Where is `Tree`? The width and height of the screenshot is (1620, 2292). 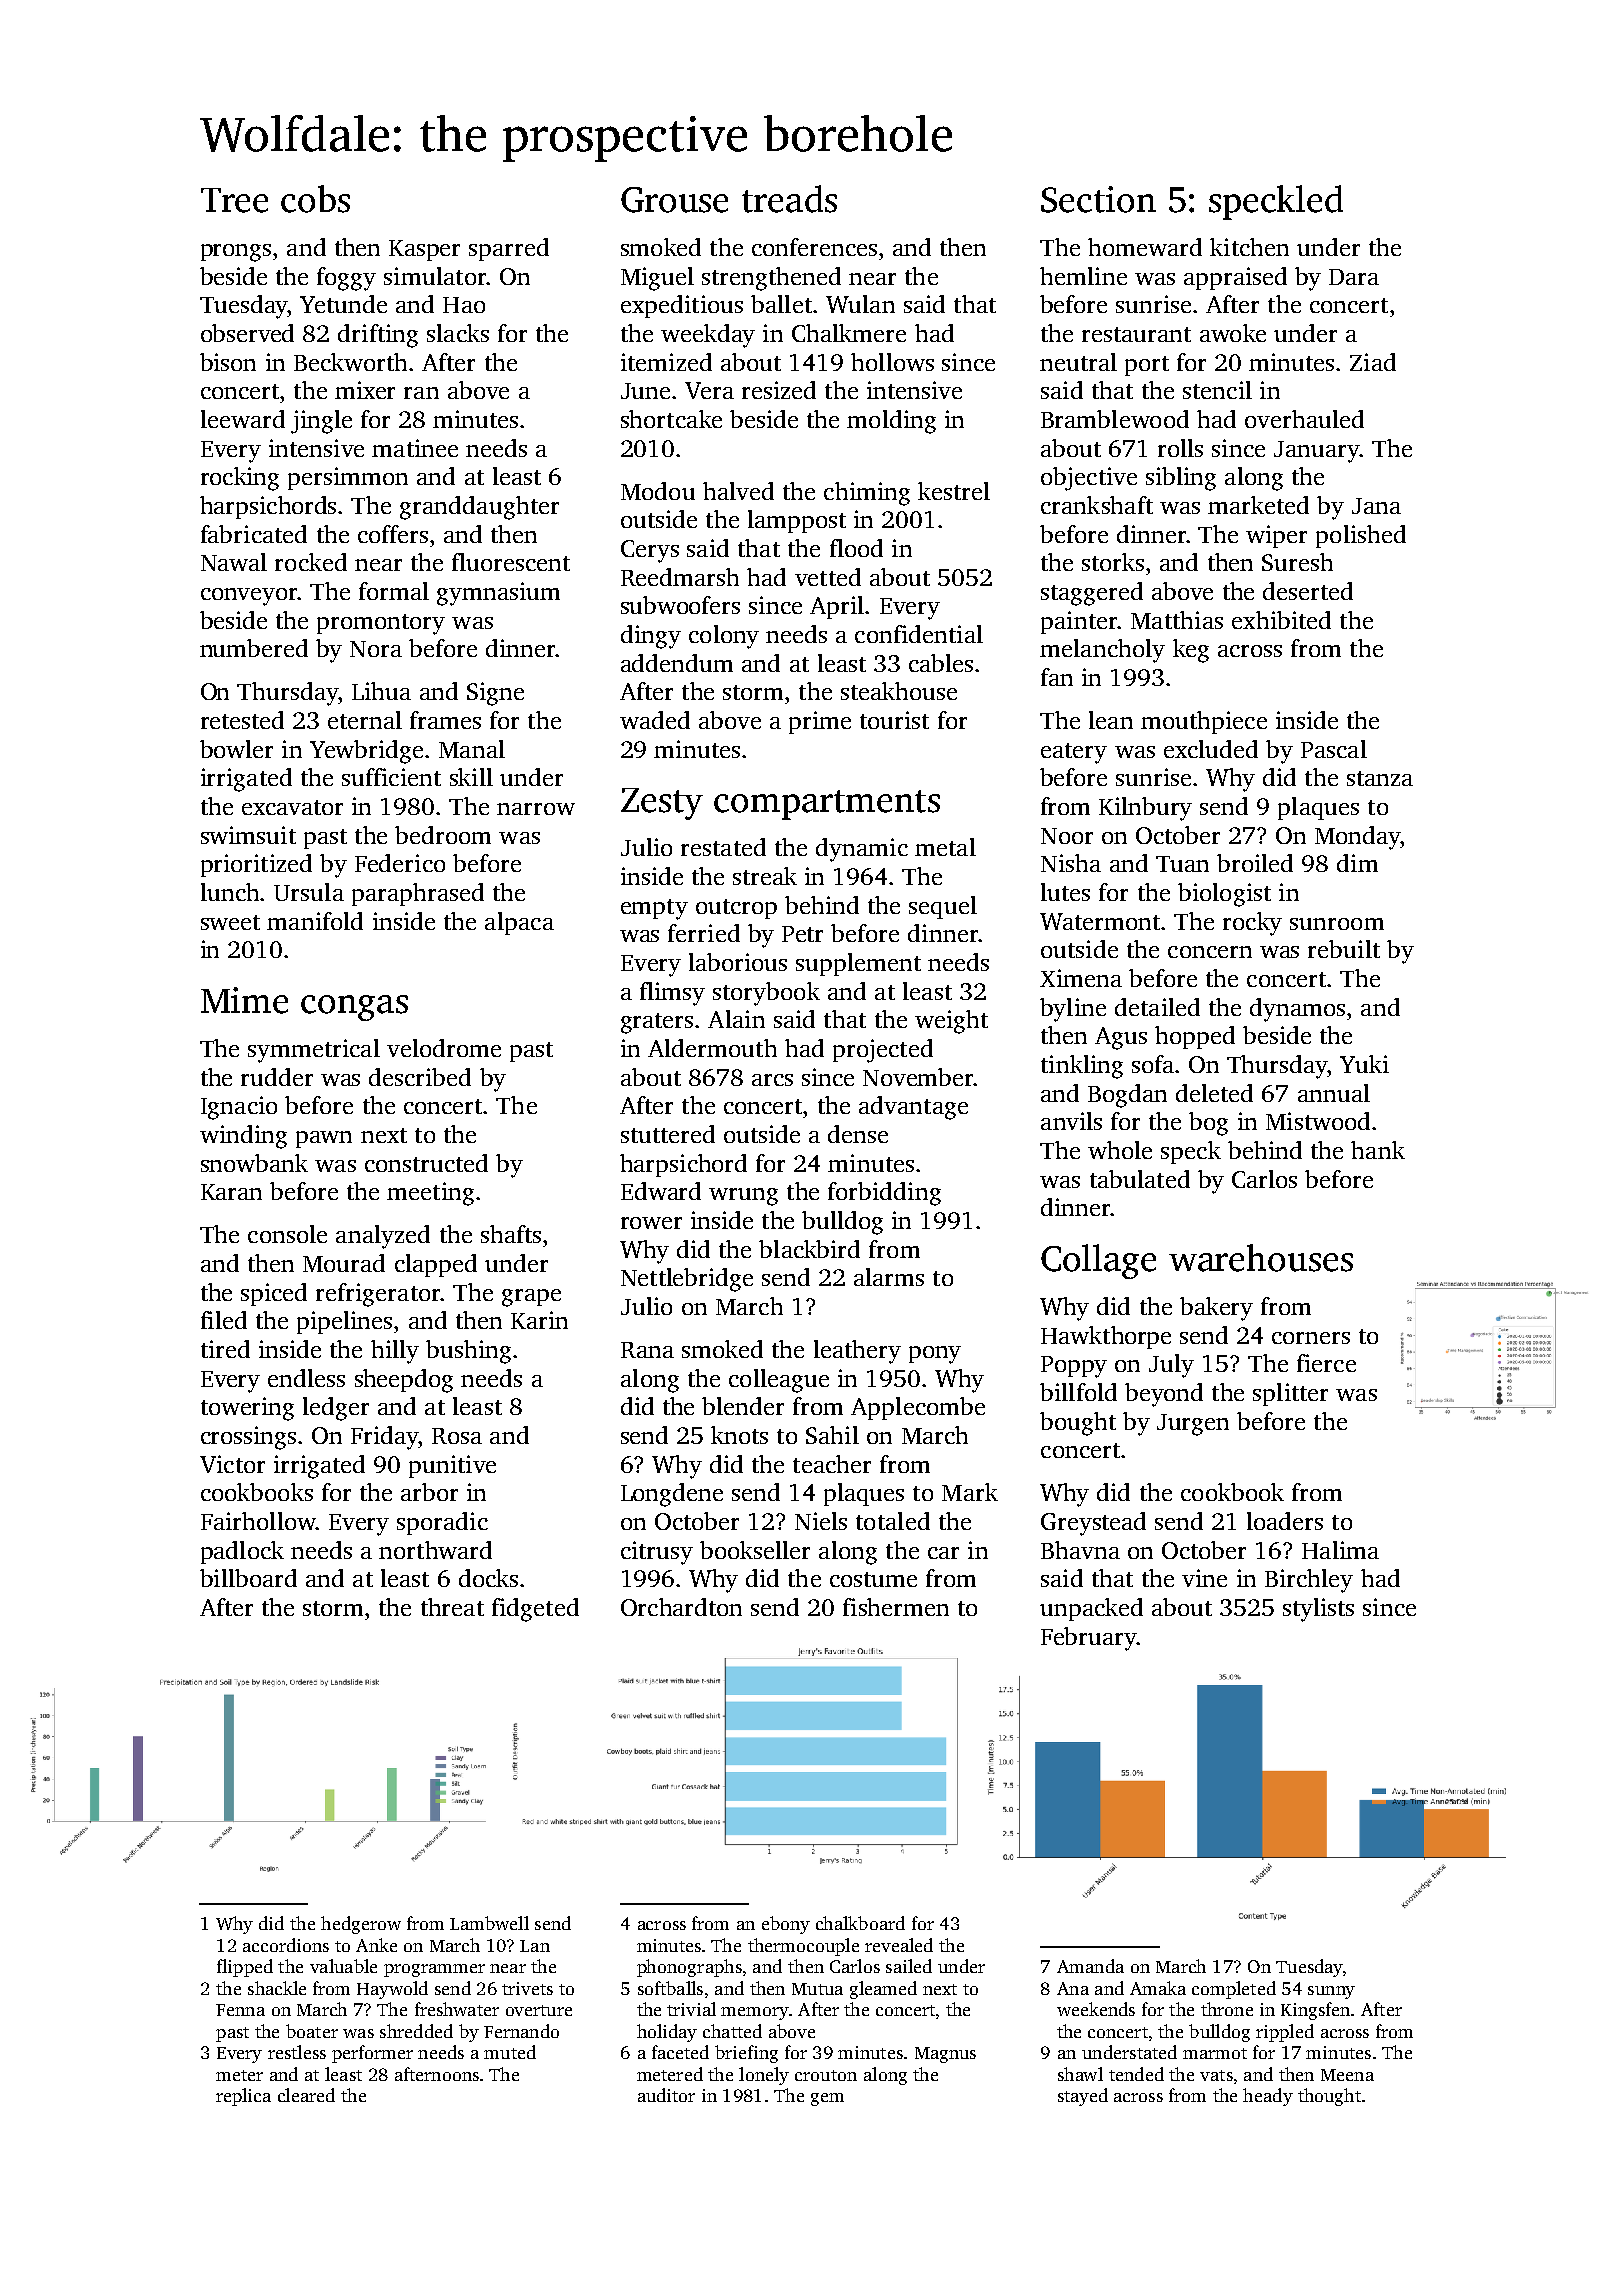
Tree is located at coordinates (234, 200).
